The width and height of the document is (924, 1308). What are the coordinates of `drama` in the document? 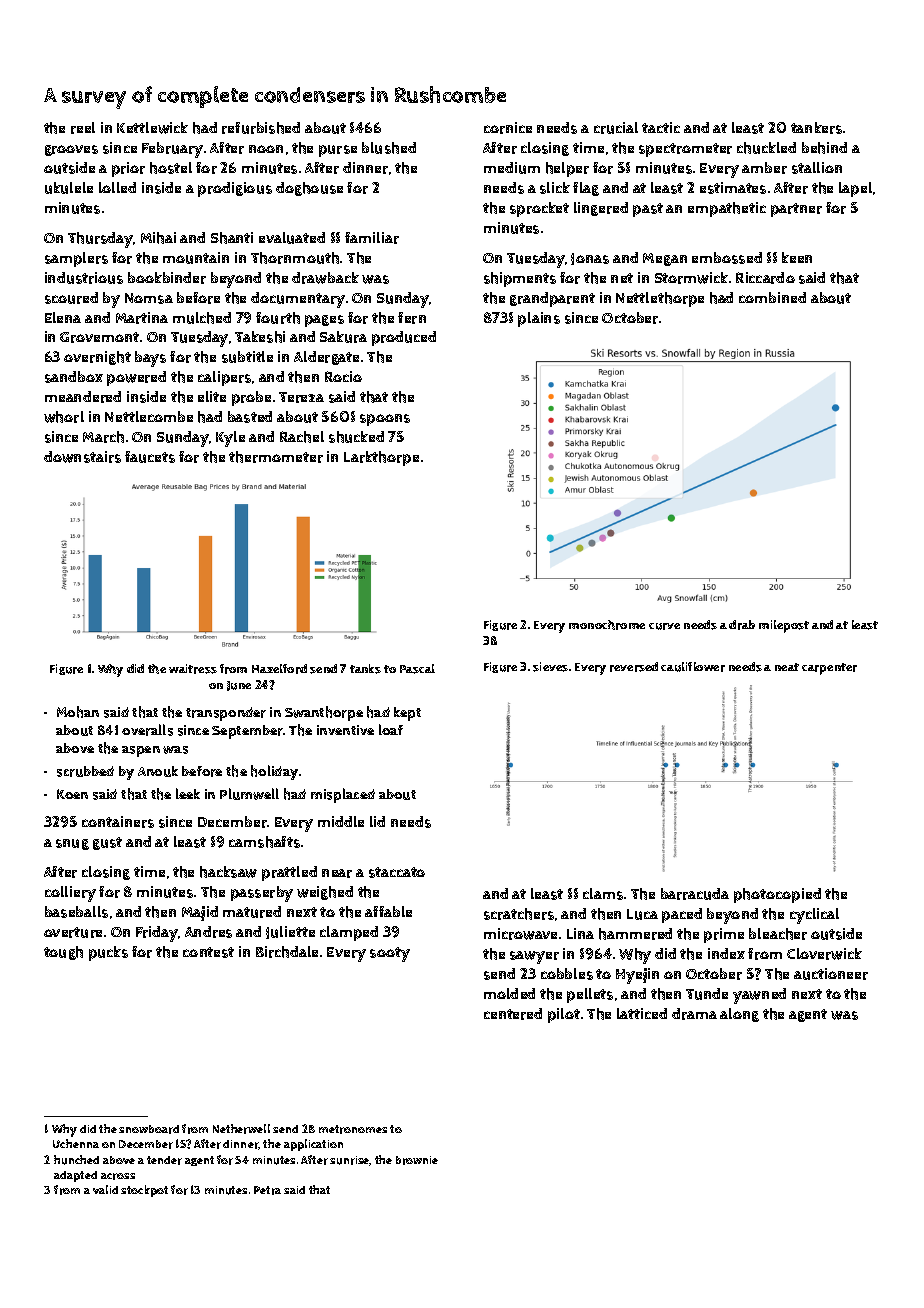 It's located at (694, 1014).
